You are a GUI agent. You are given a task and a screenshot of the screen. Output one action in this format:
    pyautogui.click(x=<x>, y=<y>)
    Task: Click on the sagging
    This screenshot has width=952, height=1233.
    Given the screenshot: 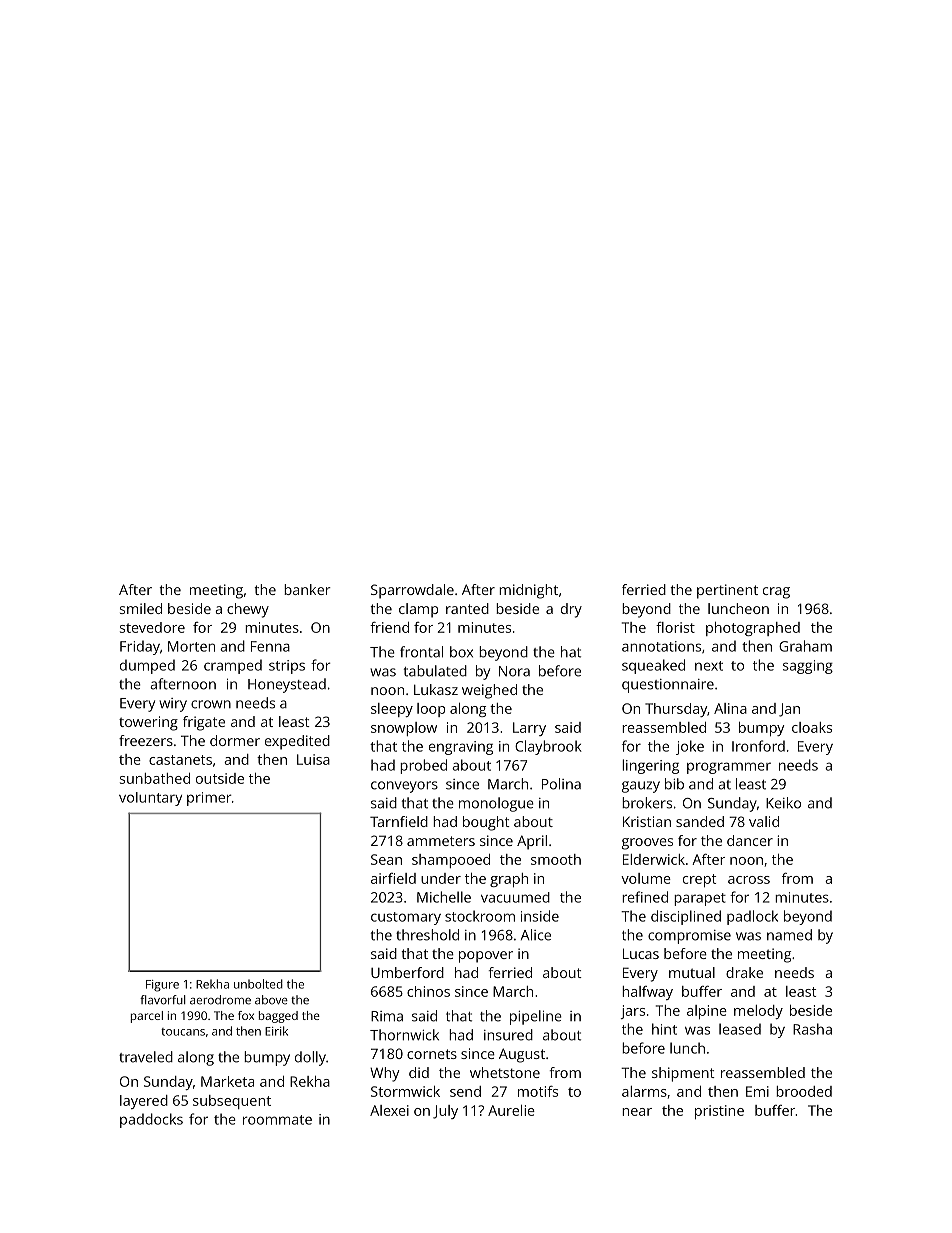 What is the action you would take?
    pyautogui.click(x=808, y=667)
